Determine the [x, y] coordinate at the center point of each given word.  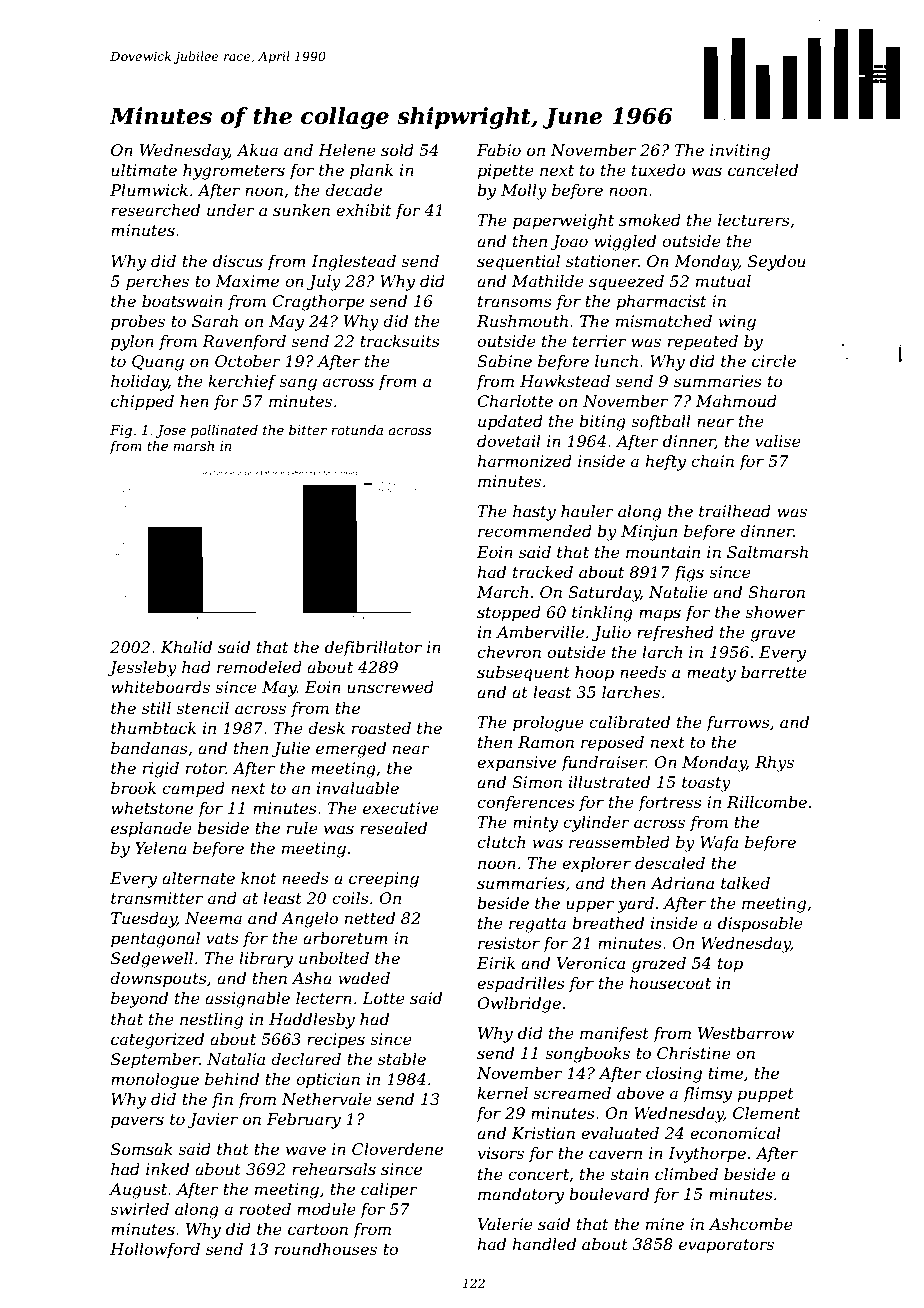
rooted [265, 1209]
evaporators [726, 1246]
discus [238, 261]
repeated [703, 343]
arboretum [345, 938]
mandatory [521, 1196]
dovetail [509, 441]
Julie [290, 750]
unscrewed [390, 687]
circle [774, 361]
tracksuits [400, 341]
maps [660, 615]
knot [258, 878]
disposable [760, 925]
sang [298, 384]
